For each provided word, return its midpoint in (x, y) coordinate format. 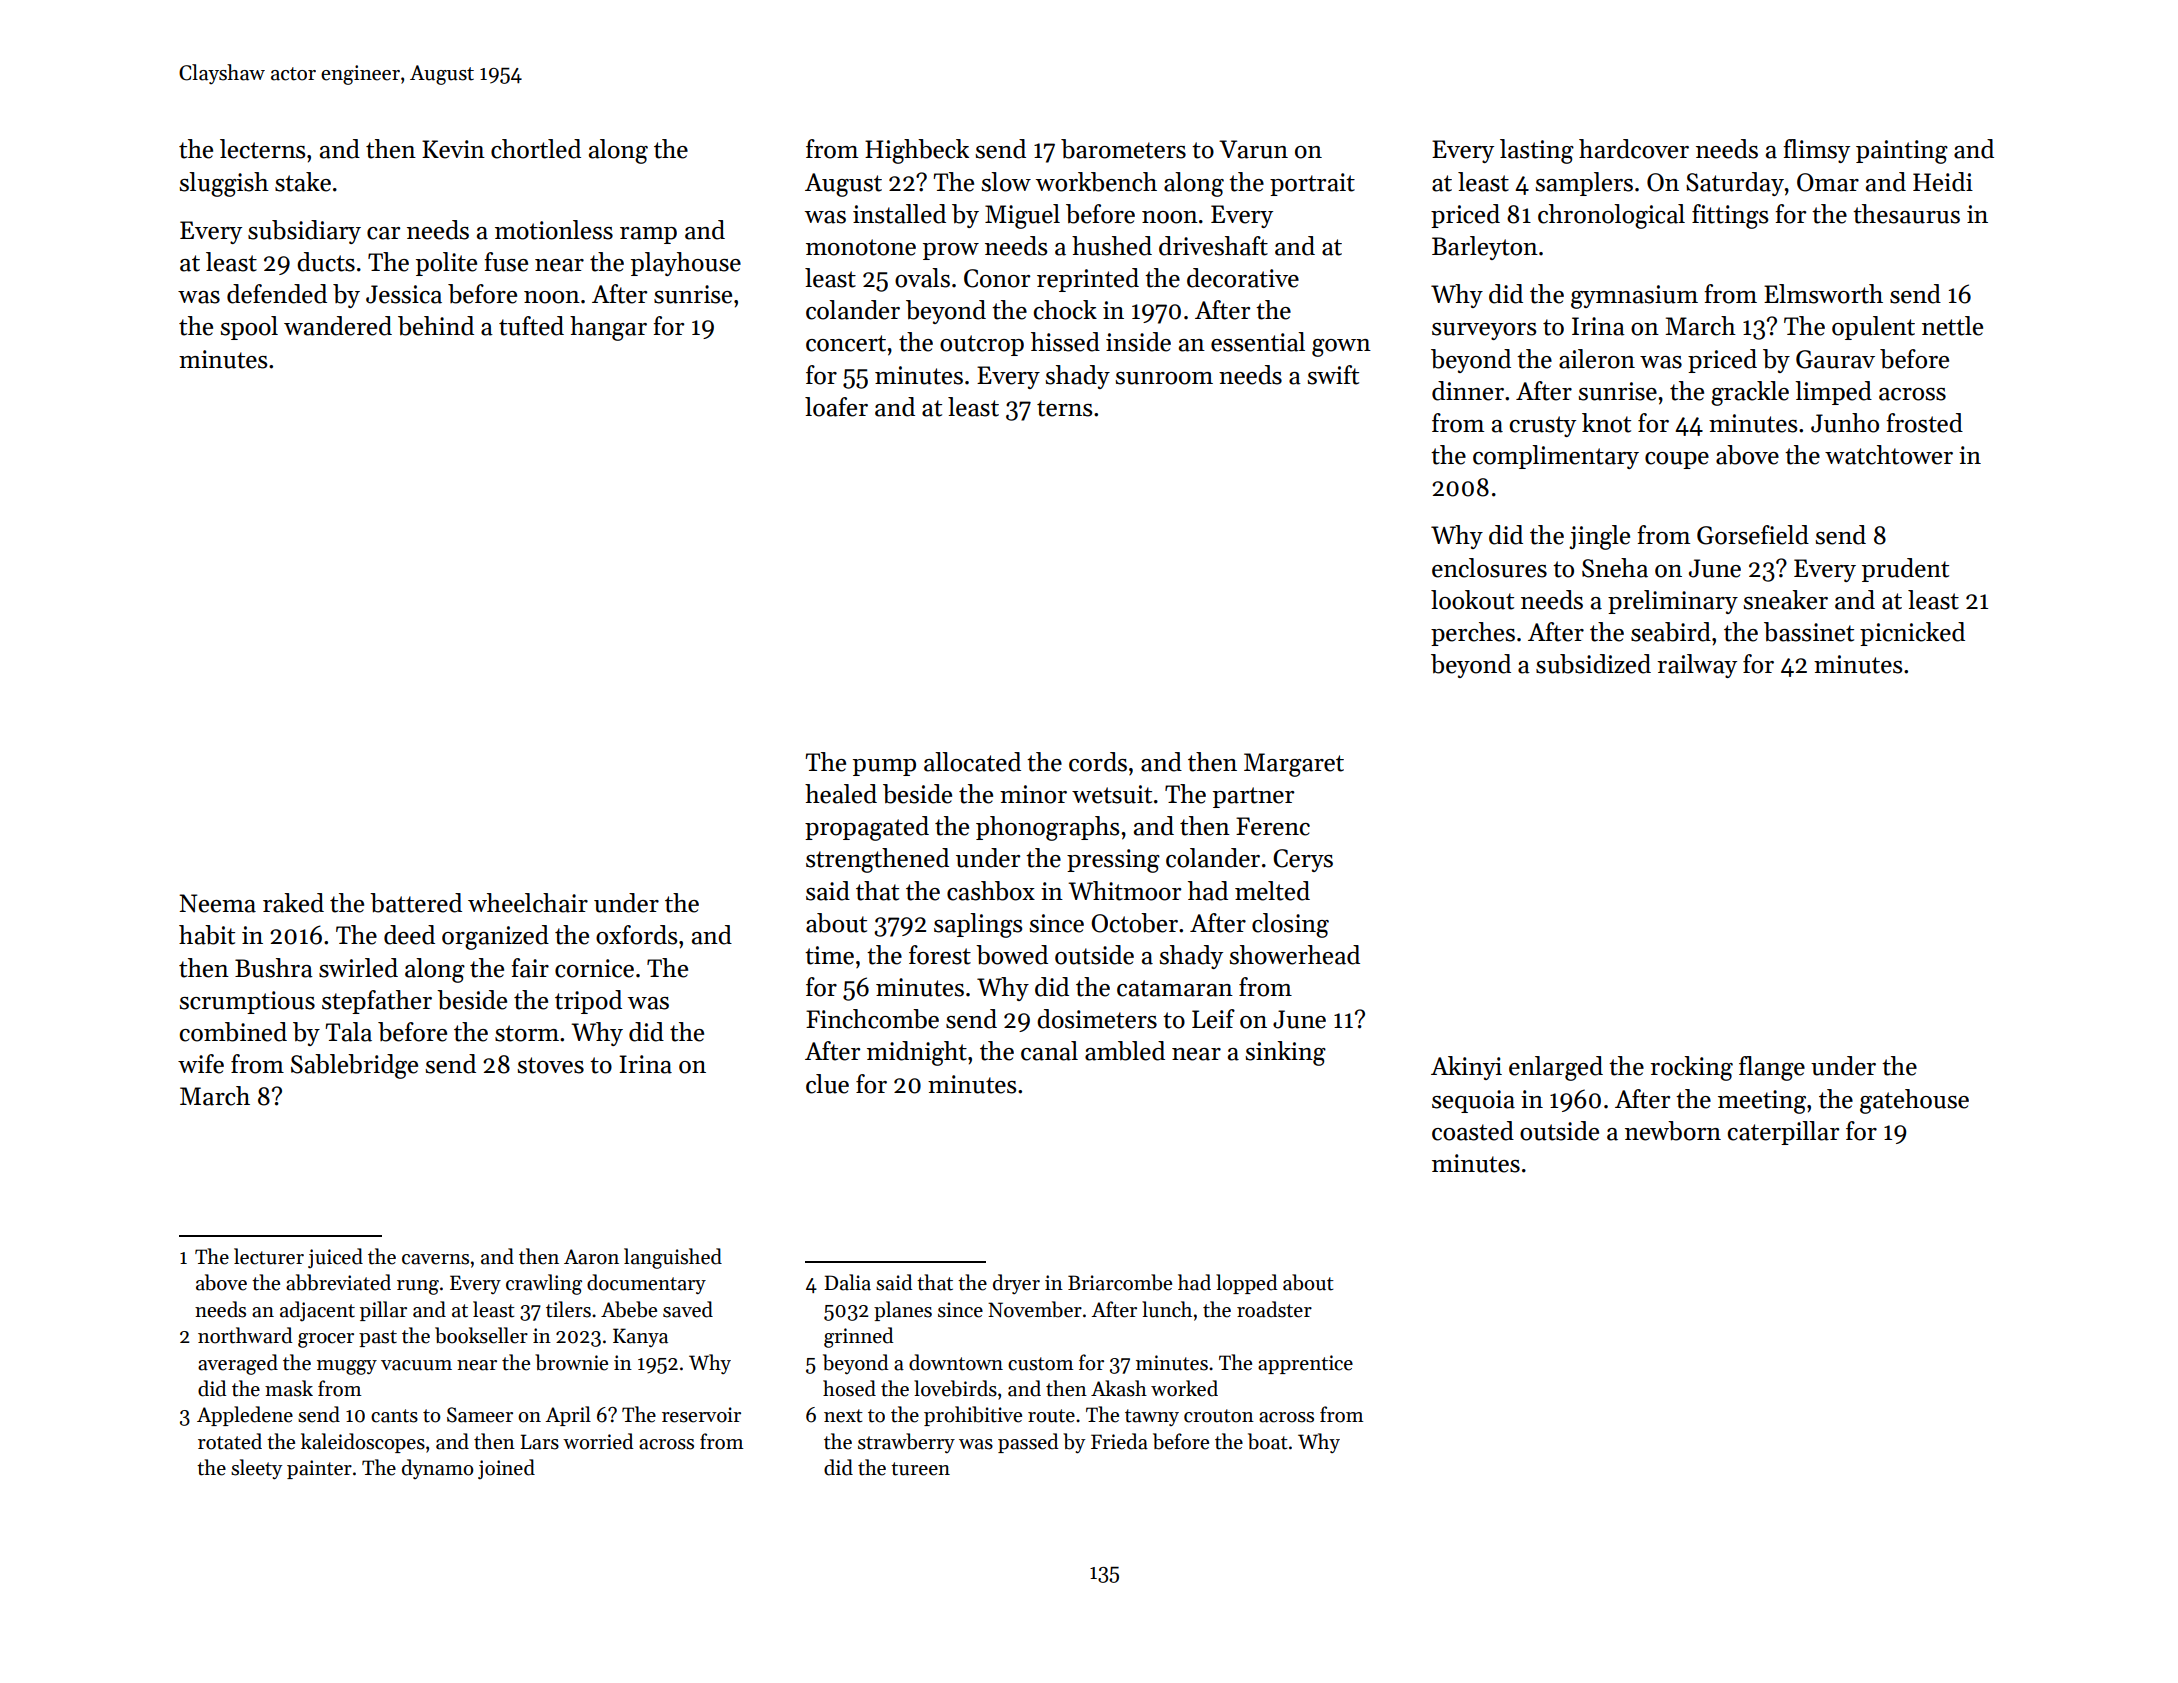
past (378, 1338)
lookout (1472, 600)
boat (1268, 1441)
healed (841, 794)
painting (1902, 152)
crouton (1219, 1416)
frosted (1924, 423)
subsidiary (304, 232)
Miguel (1022, 216)
